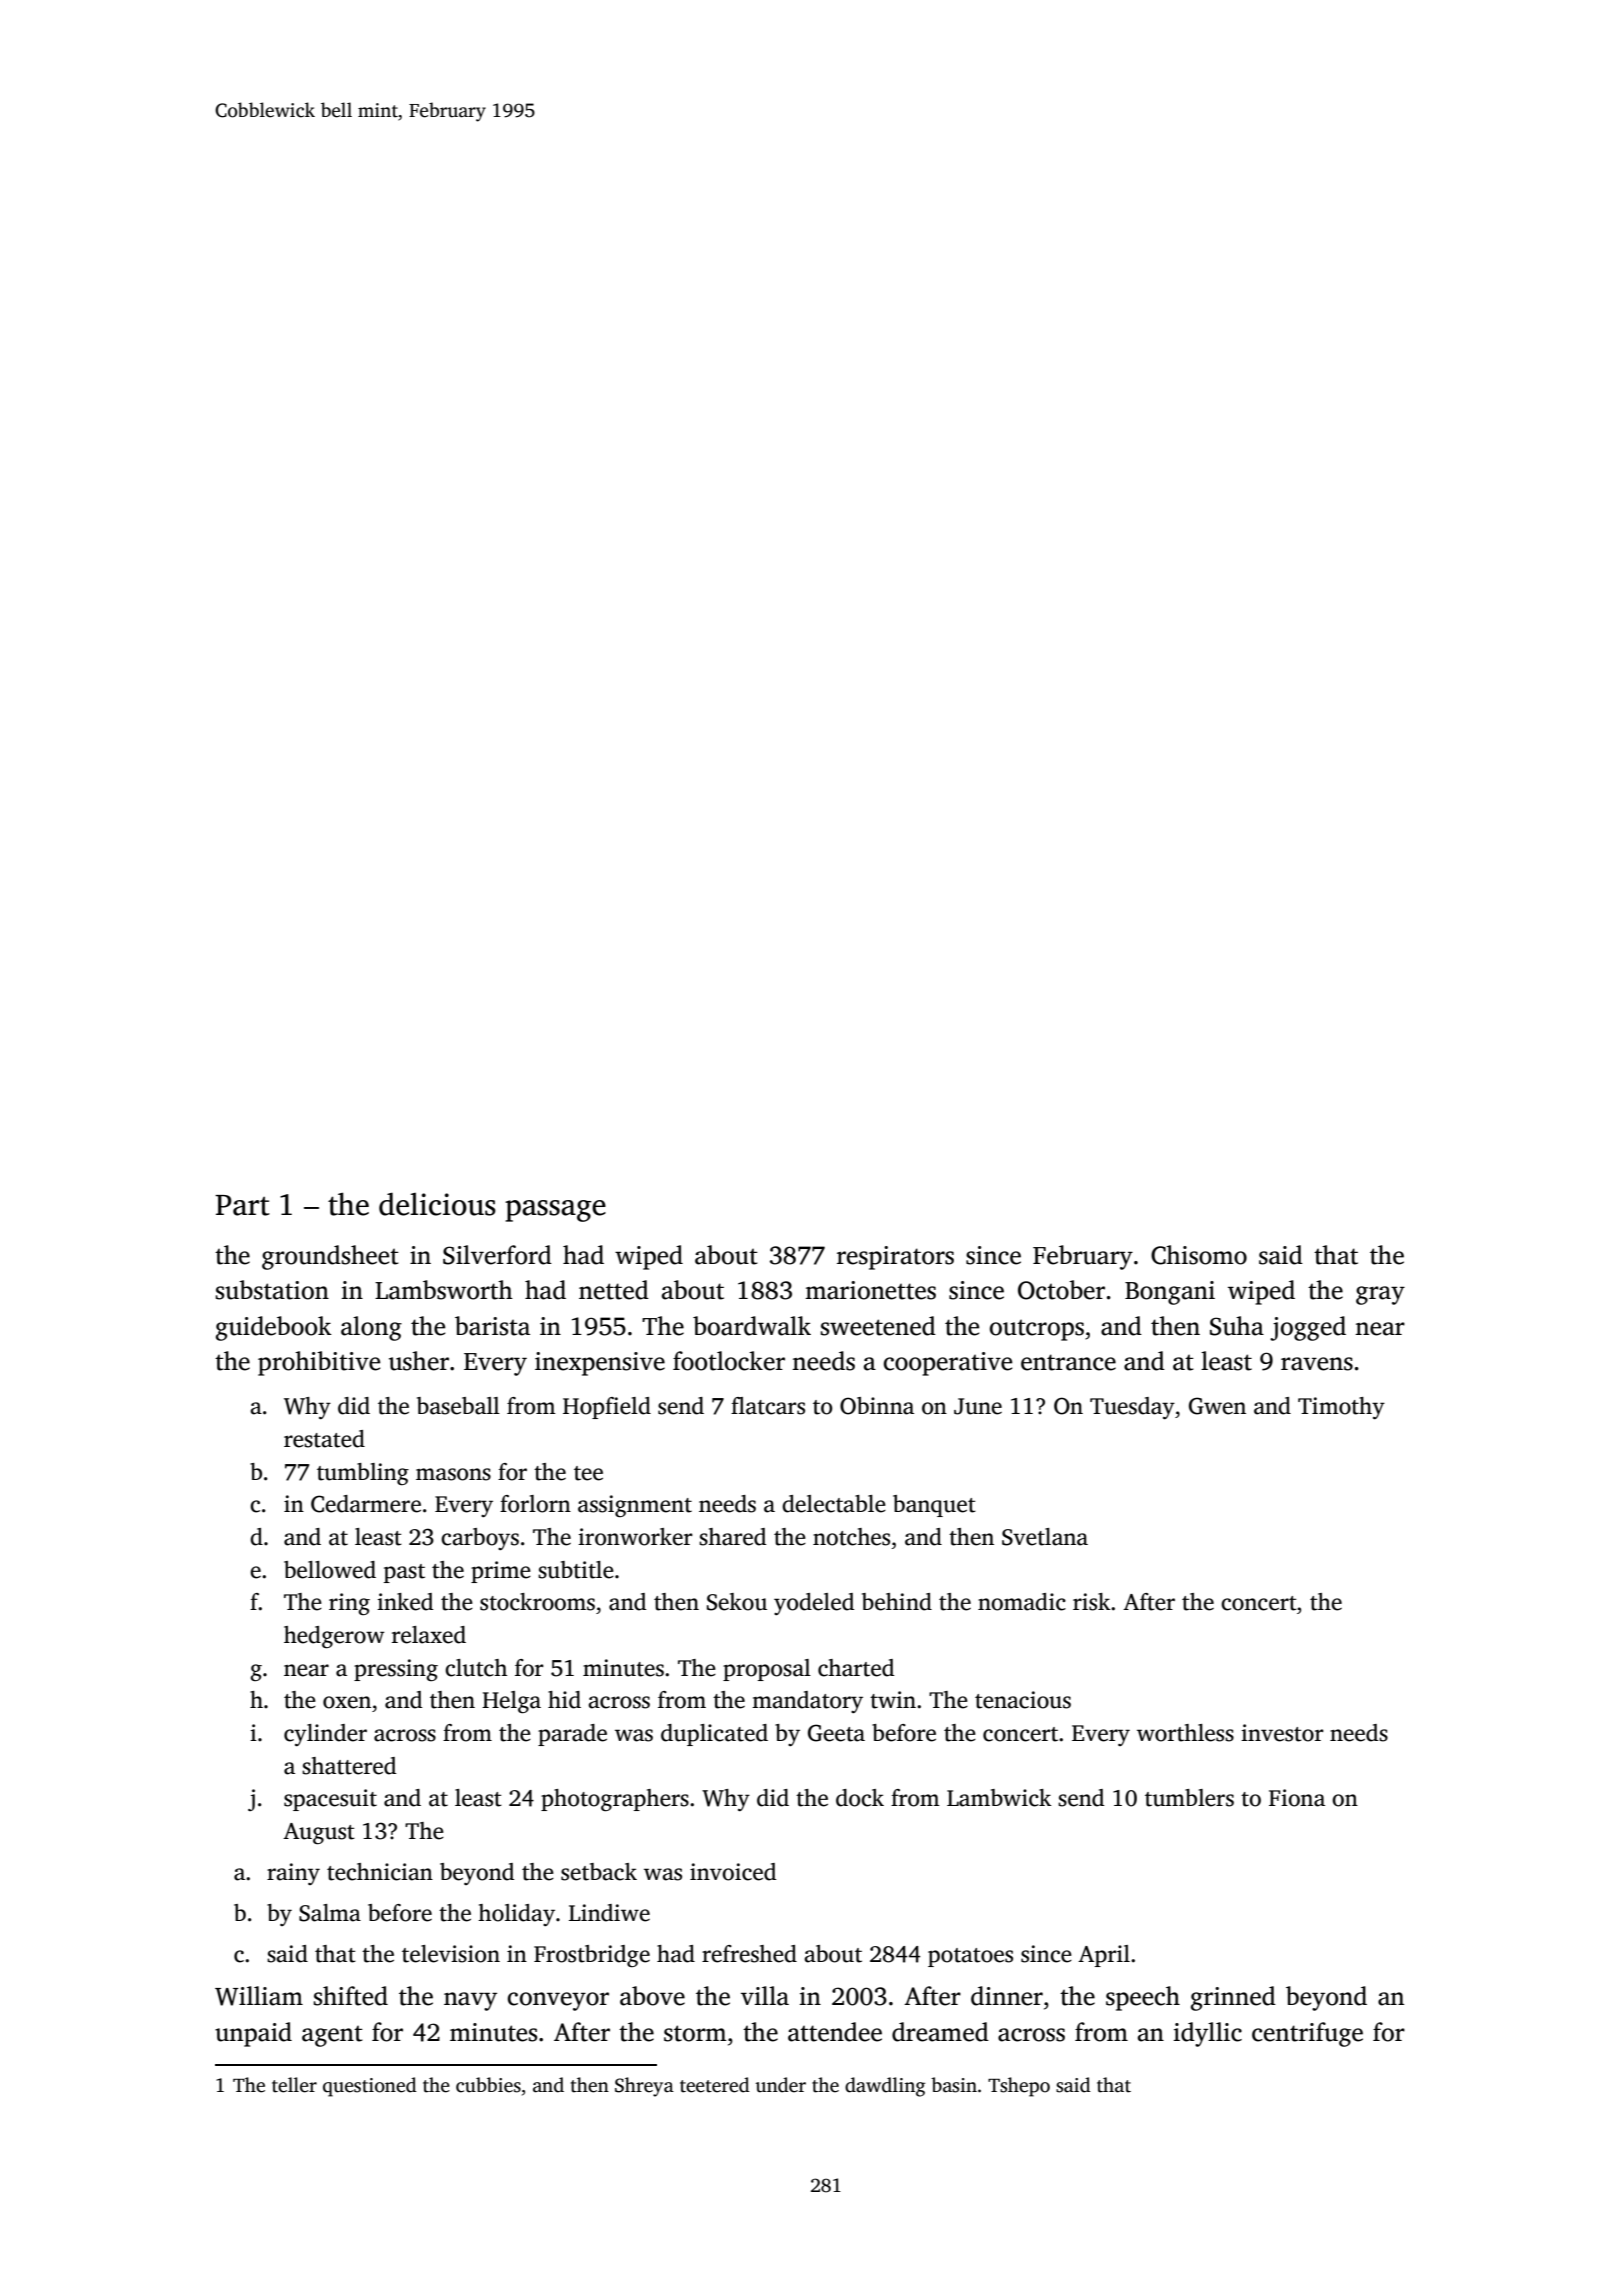 This screenshot has width=1620, height=2292. I want to click on respirators, so click(895, 1258).
